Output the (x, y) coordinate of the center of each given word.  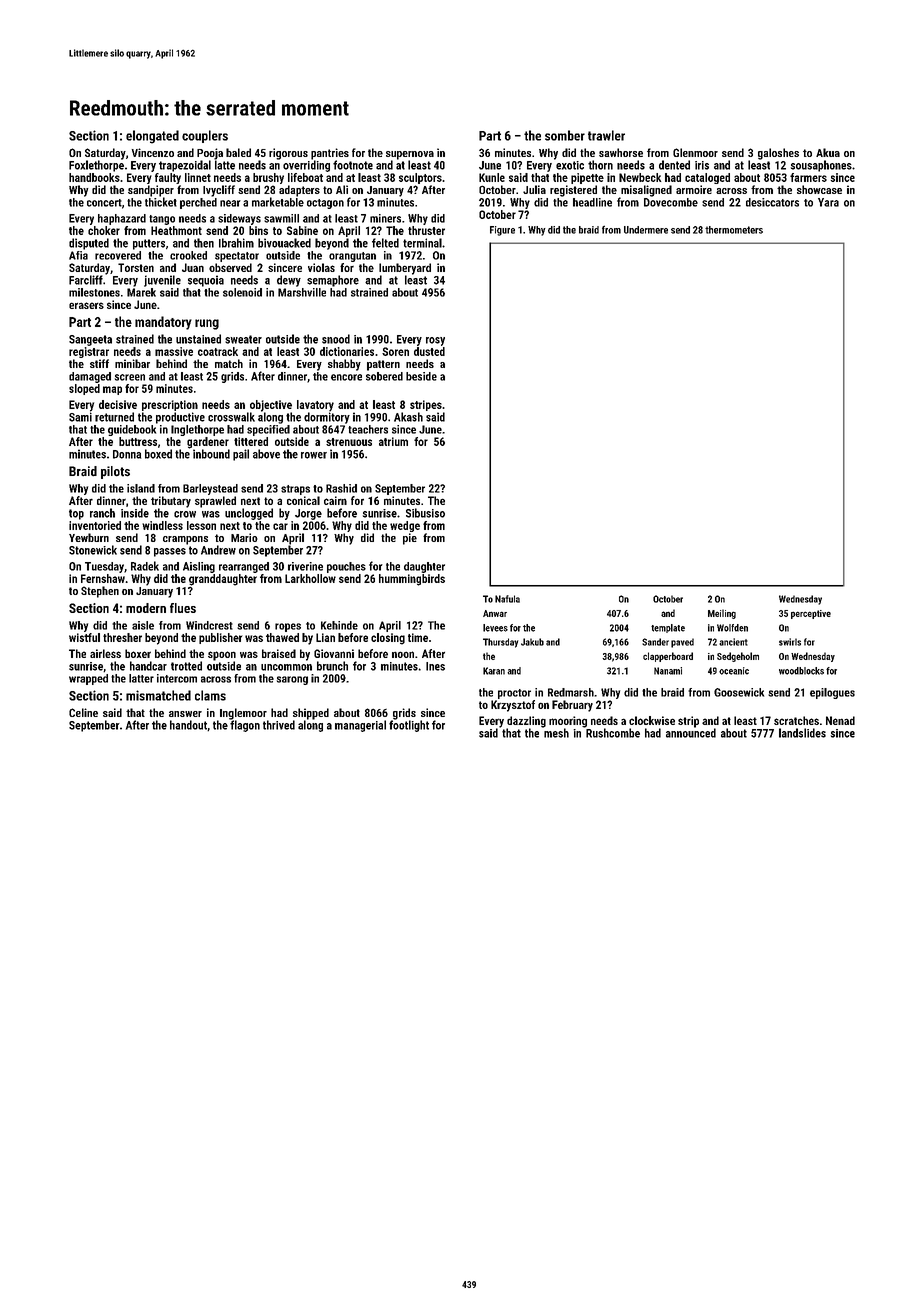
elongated (152, 137)
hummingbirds (412, 580)
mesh (556, 733)
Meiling (722, 614)
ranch (102, 513)
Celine (83, 712)
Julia (534, 189)
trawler (606, 135)
